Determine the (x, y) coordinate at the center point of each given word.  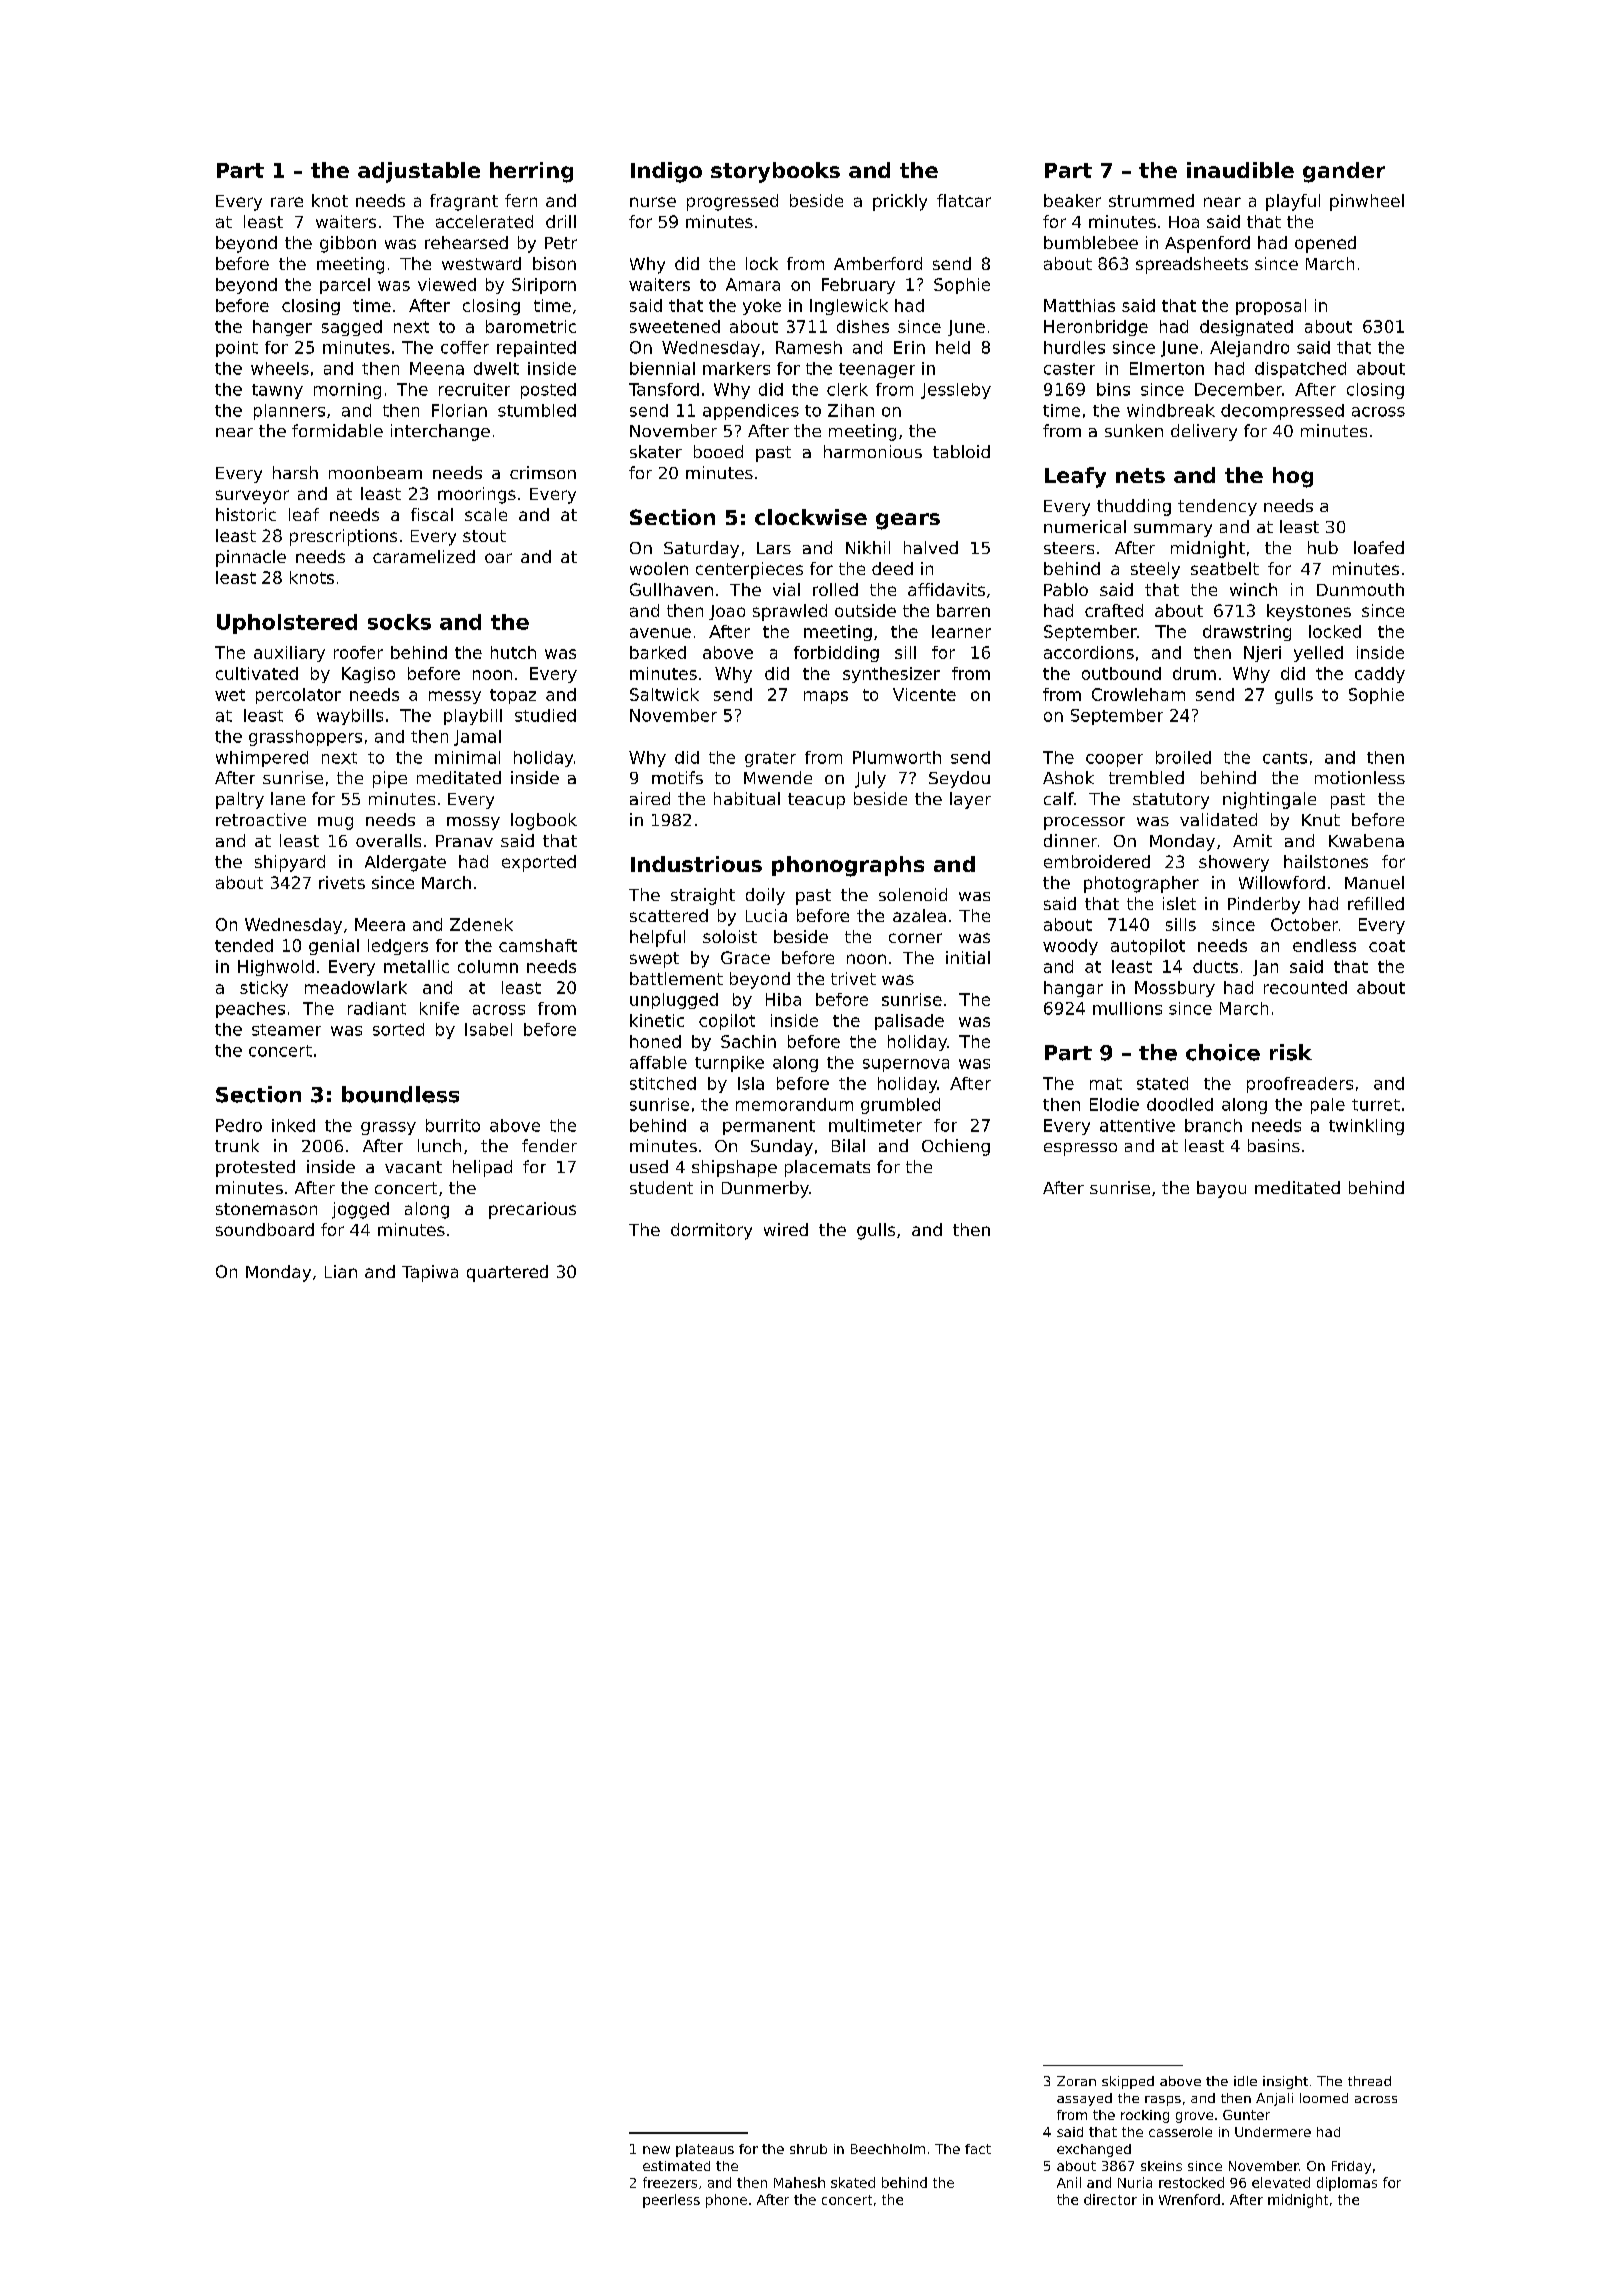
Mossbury (1175, 989)
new (656, 2150)
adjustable (419, 172)
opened (1325, 244)
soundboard (265, 1229)
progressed (732, 202)
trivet (853, 978)
